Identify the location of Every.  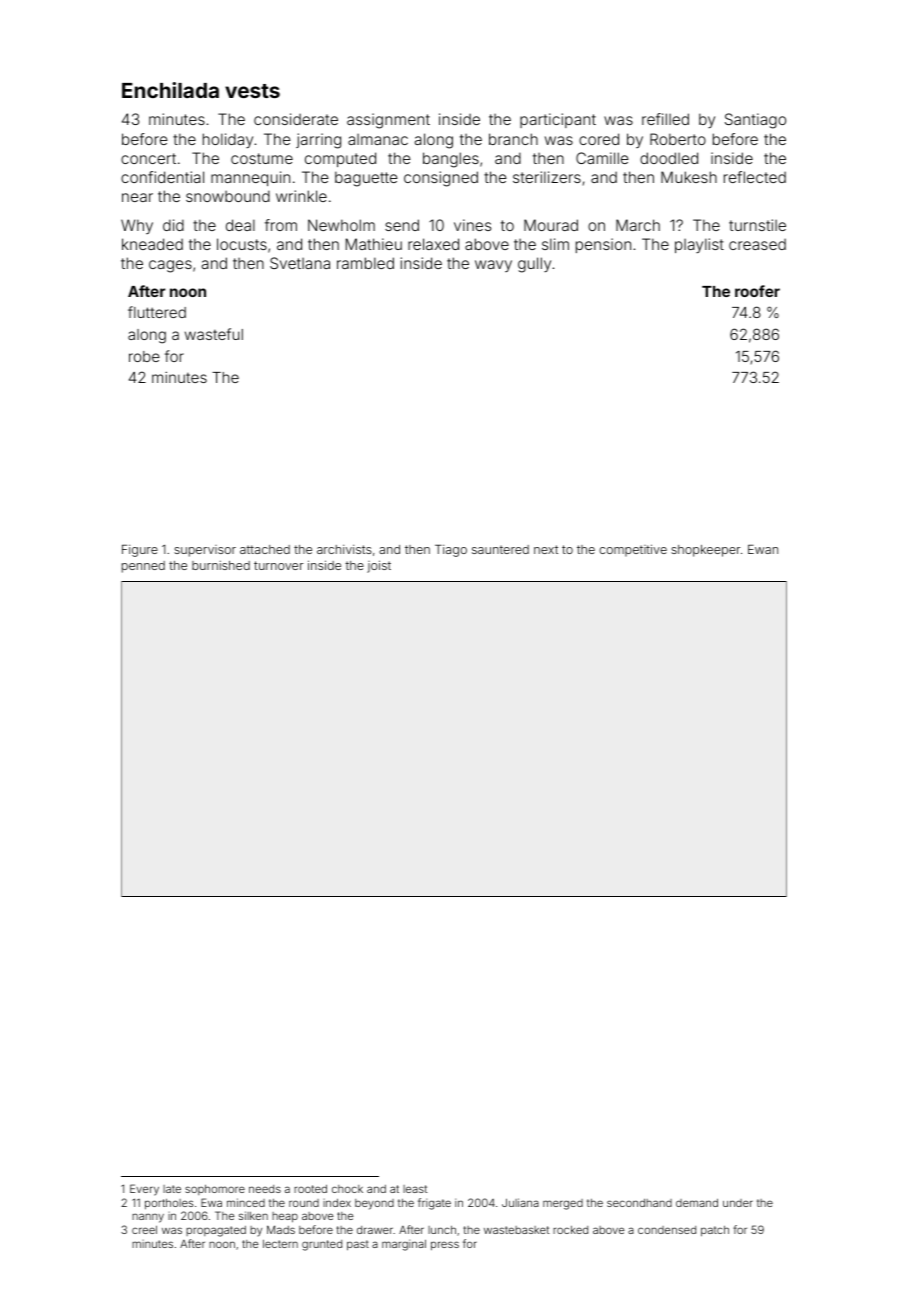
(144, 1190).
